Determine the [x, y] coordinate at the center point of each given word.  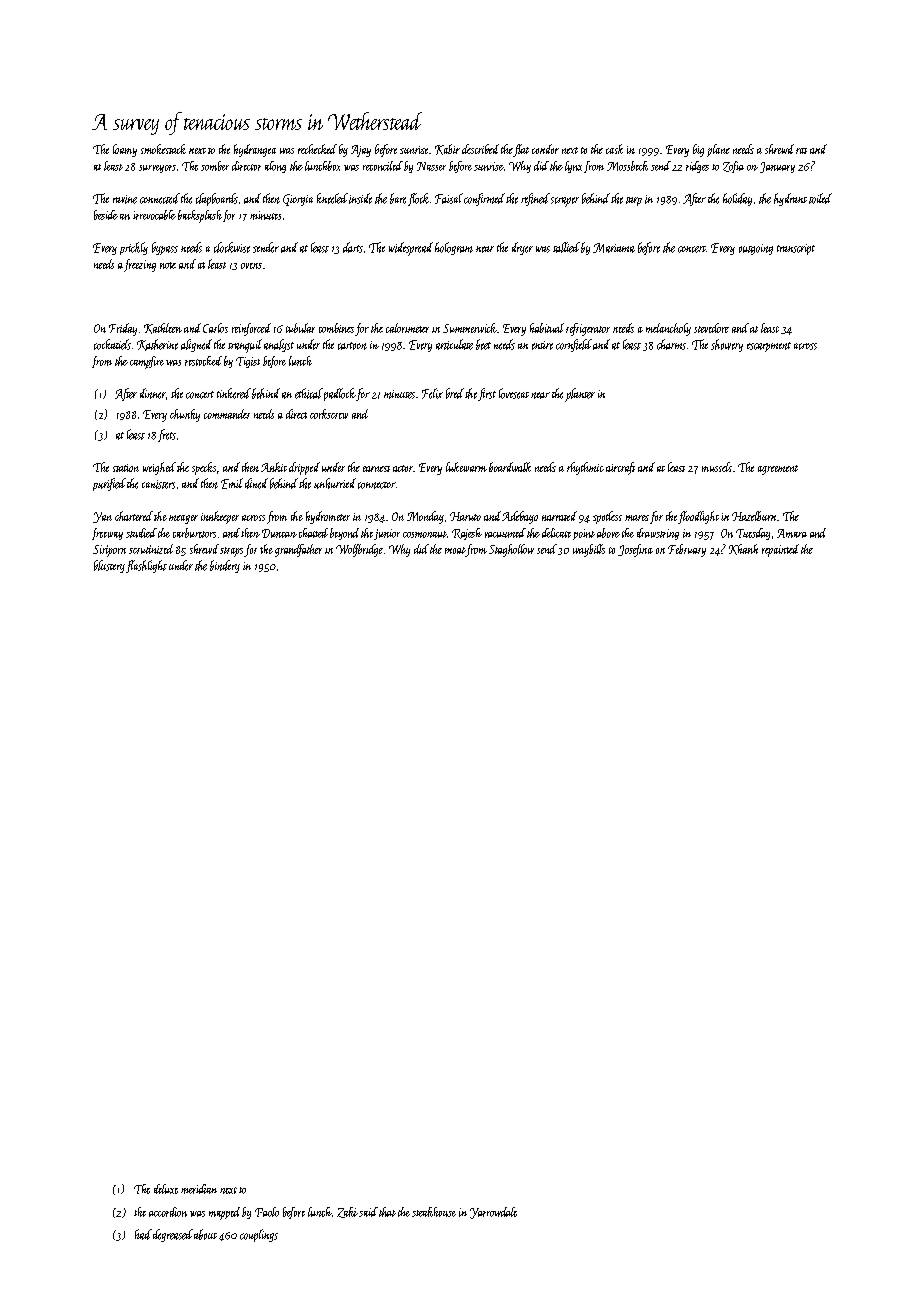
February [687, 550]
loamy [125, 150]
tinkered [234, 393]
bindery [225, 566]
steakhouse [434, 1212]
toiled [820, 198]
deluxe [166, 1189]
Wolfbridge [359, 550]
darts [353, 247]
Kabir [447, 149]
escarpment [769, 347]
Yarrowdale [493, 1213]
